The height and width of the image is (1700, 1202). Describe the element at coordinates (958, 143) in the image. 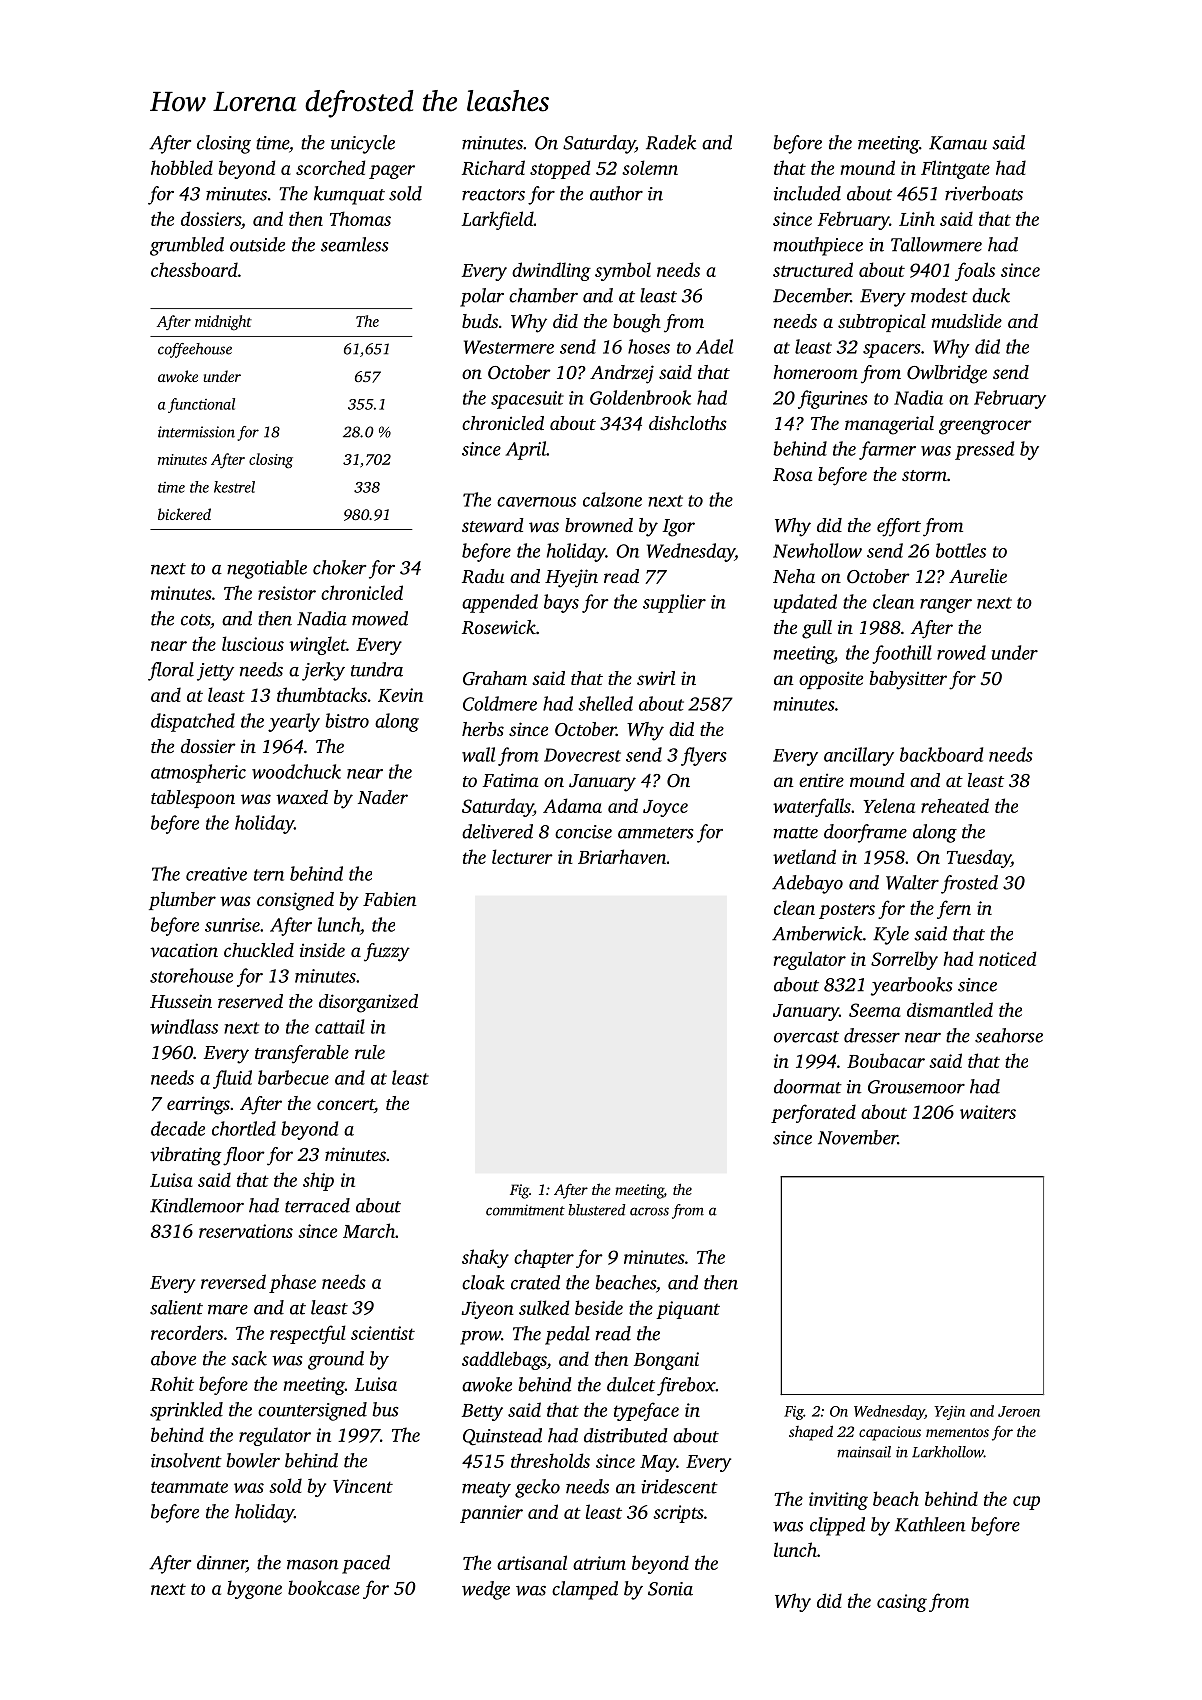

I see `Kamau` at that location.
